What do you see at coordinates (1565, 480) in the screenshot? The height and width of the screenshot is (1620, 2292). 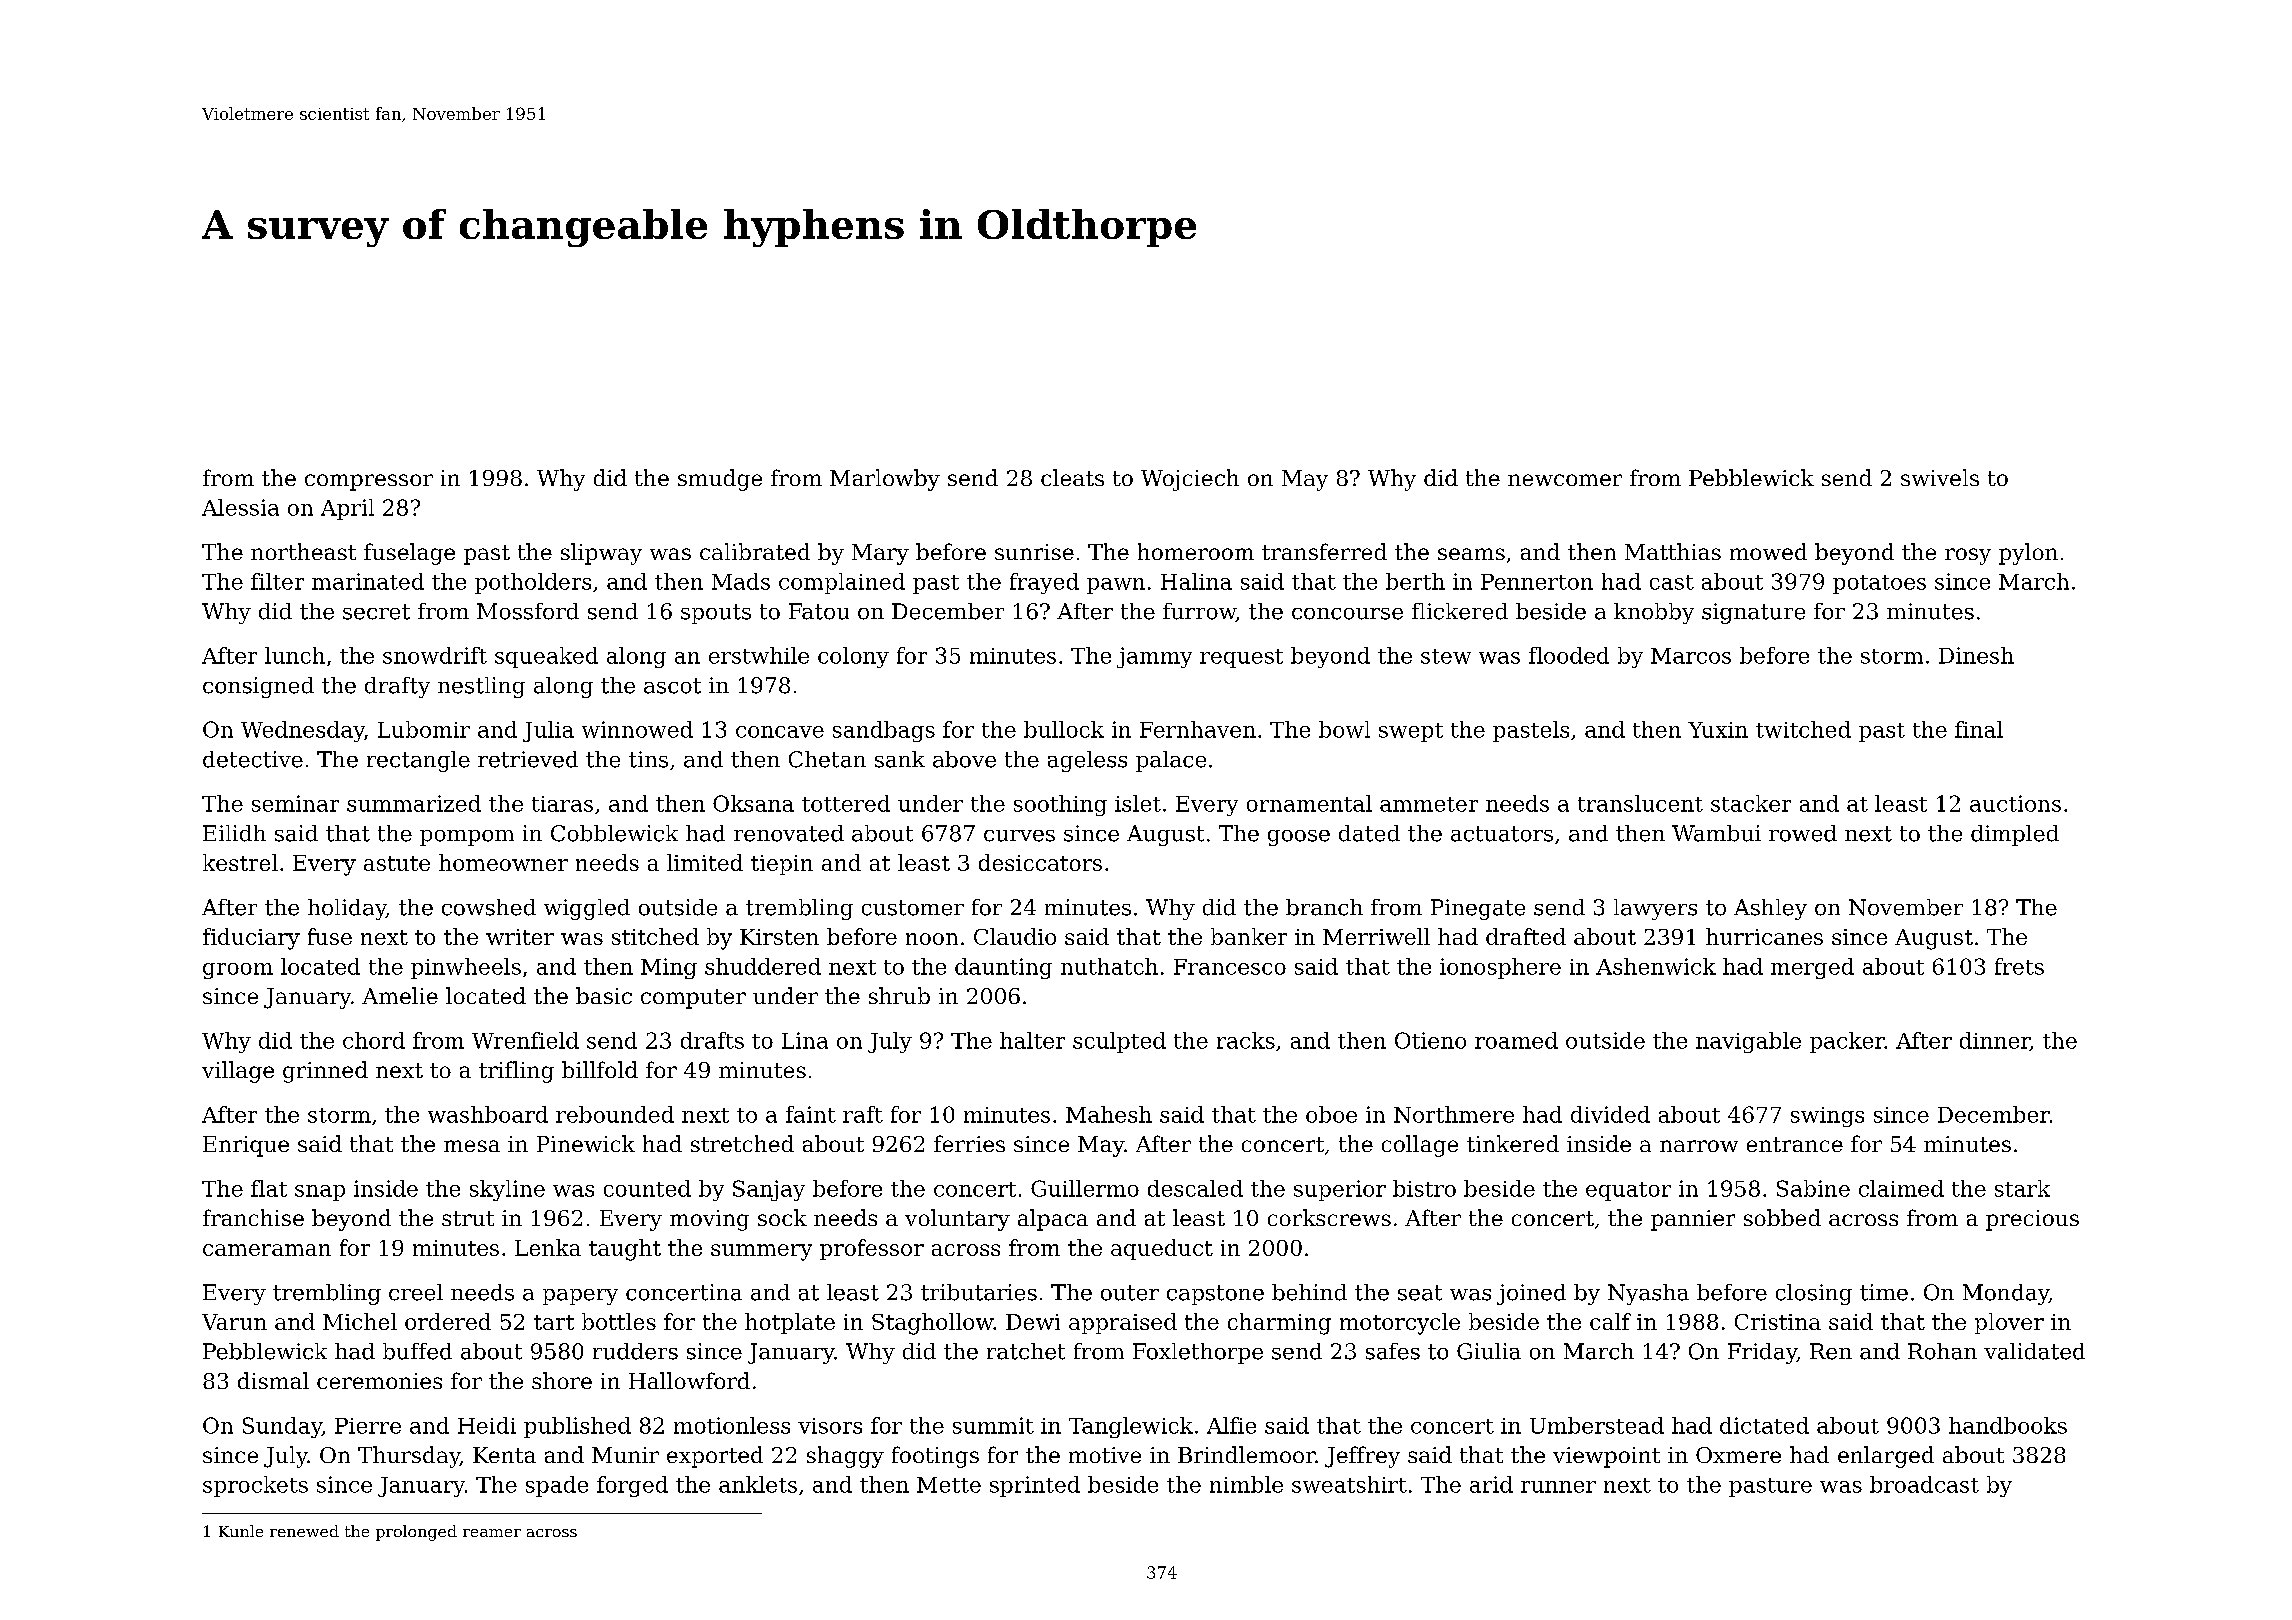 I see `newcomer` at bounding box center [1565, 480].
